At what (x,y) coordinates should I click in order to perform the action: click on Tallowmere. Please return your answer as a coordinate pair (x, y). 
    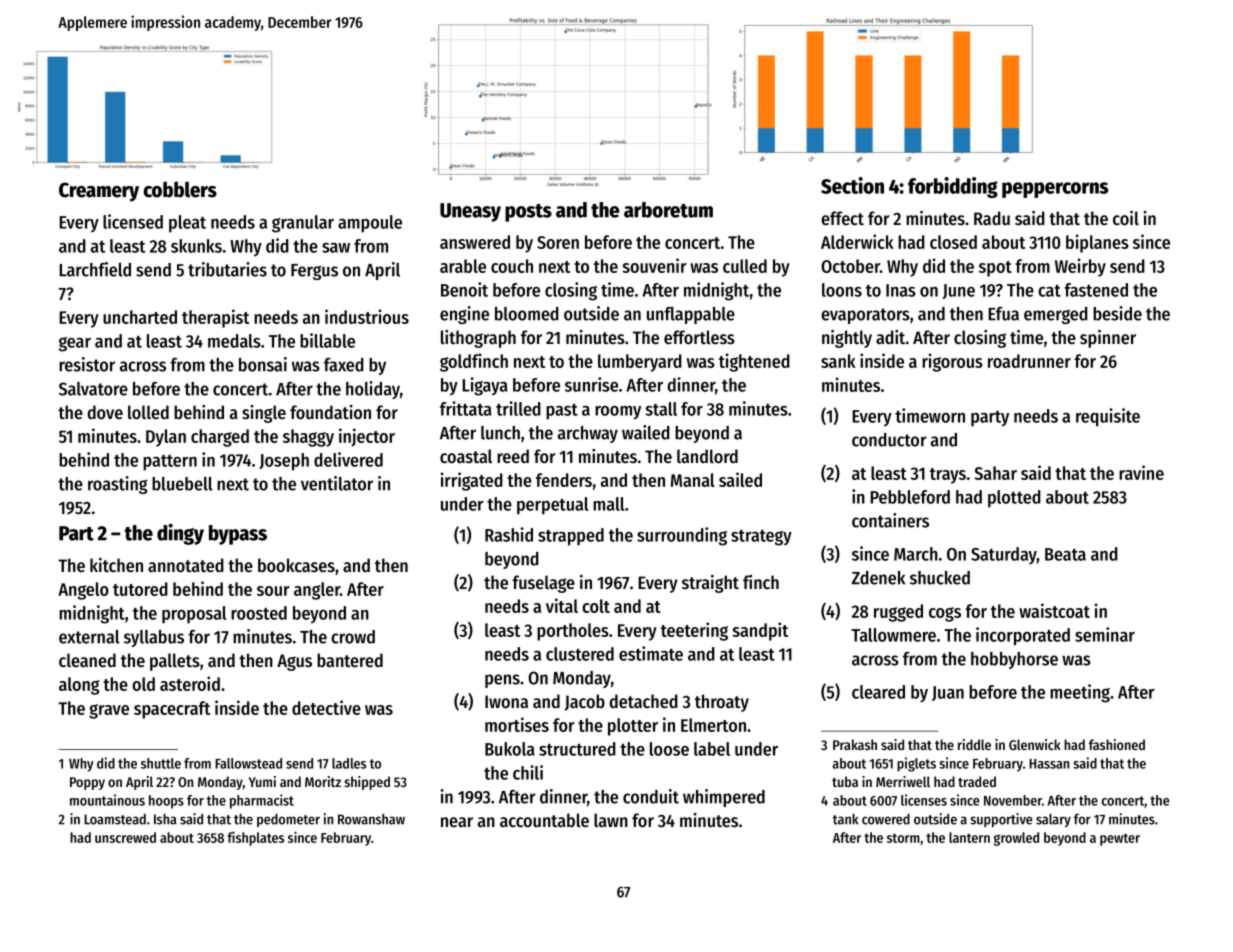
    Looking at the image, I should click on (893, 635).
